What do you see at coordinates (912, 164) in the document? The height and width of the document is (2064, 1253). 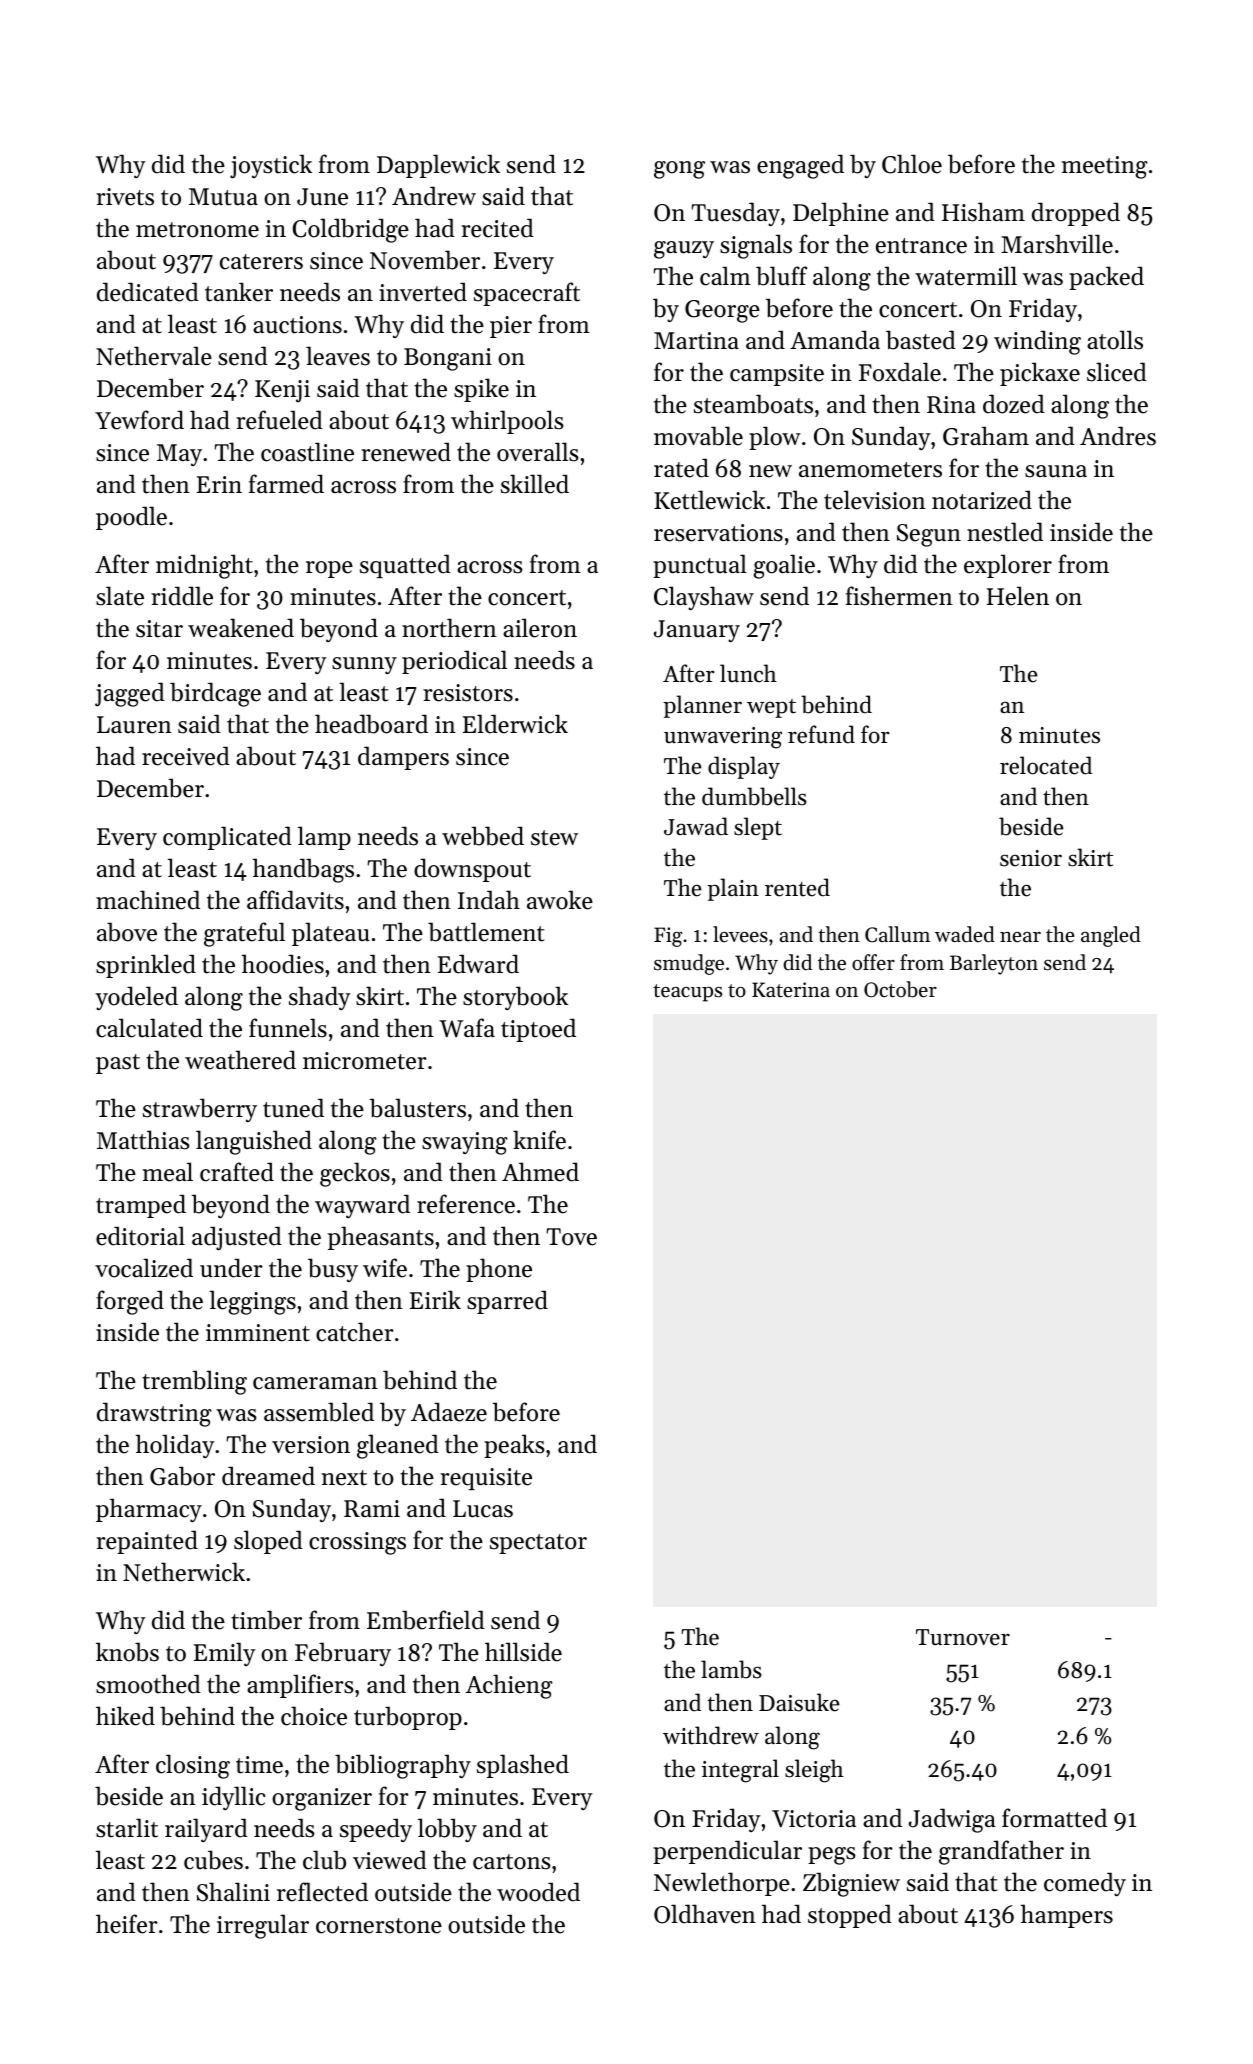 I see `Chloe` at bounding box center [912, 164].
